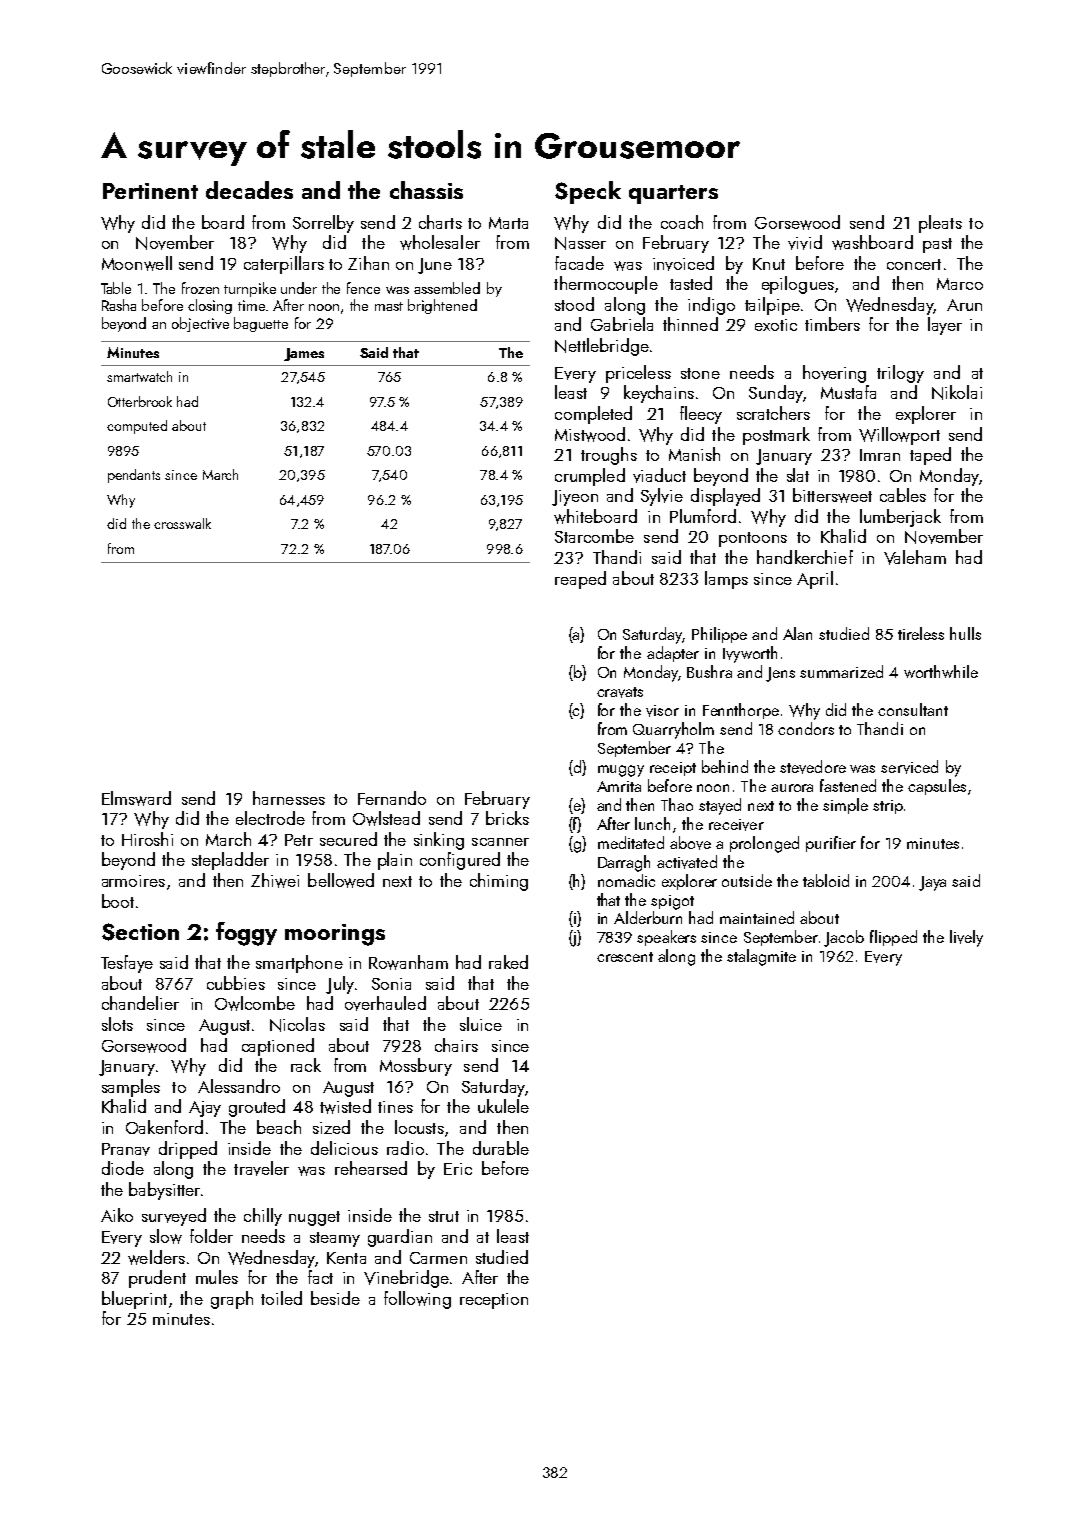 The width and height of the image is (1084, 1532). What do you see at coordinates (726, 580) in the image?
I see `lamps` at bounding box center [726, 580].
